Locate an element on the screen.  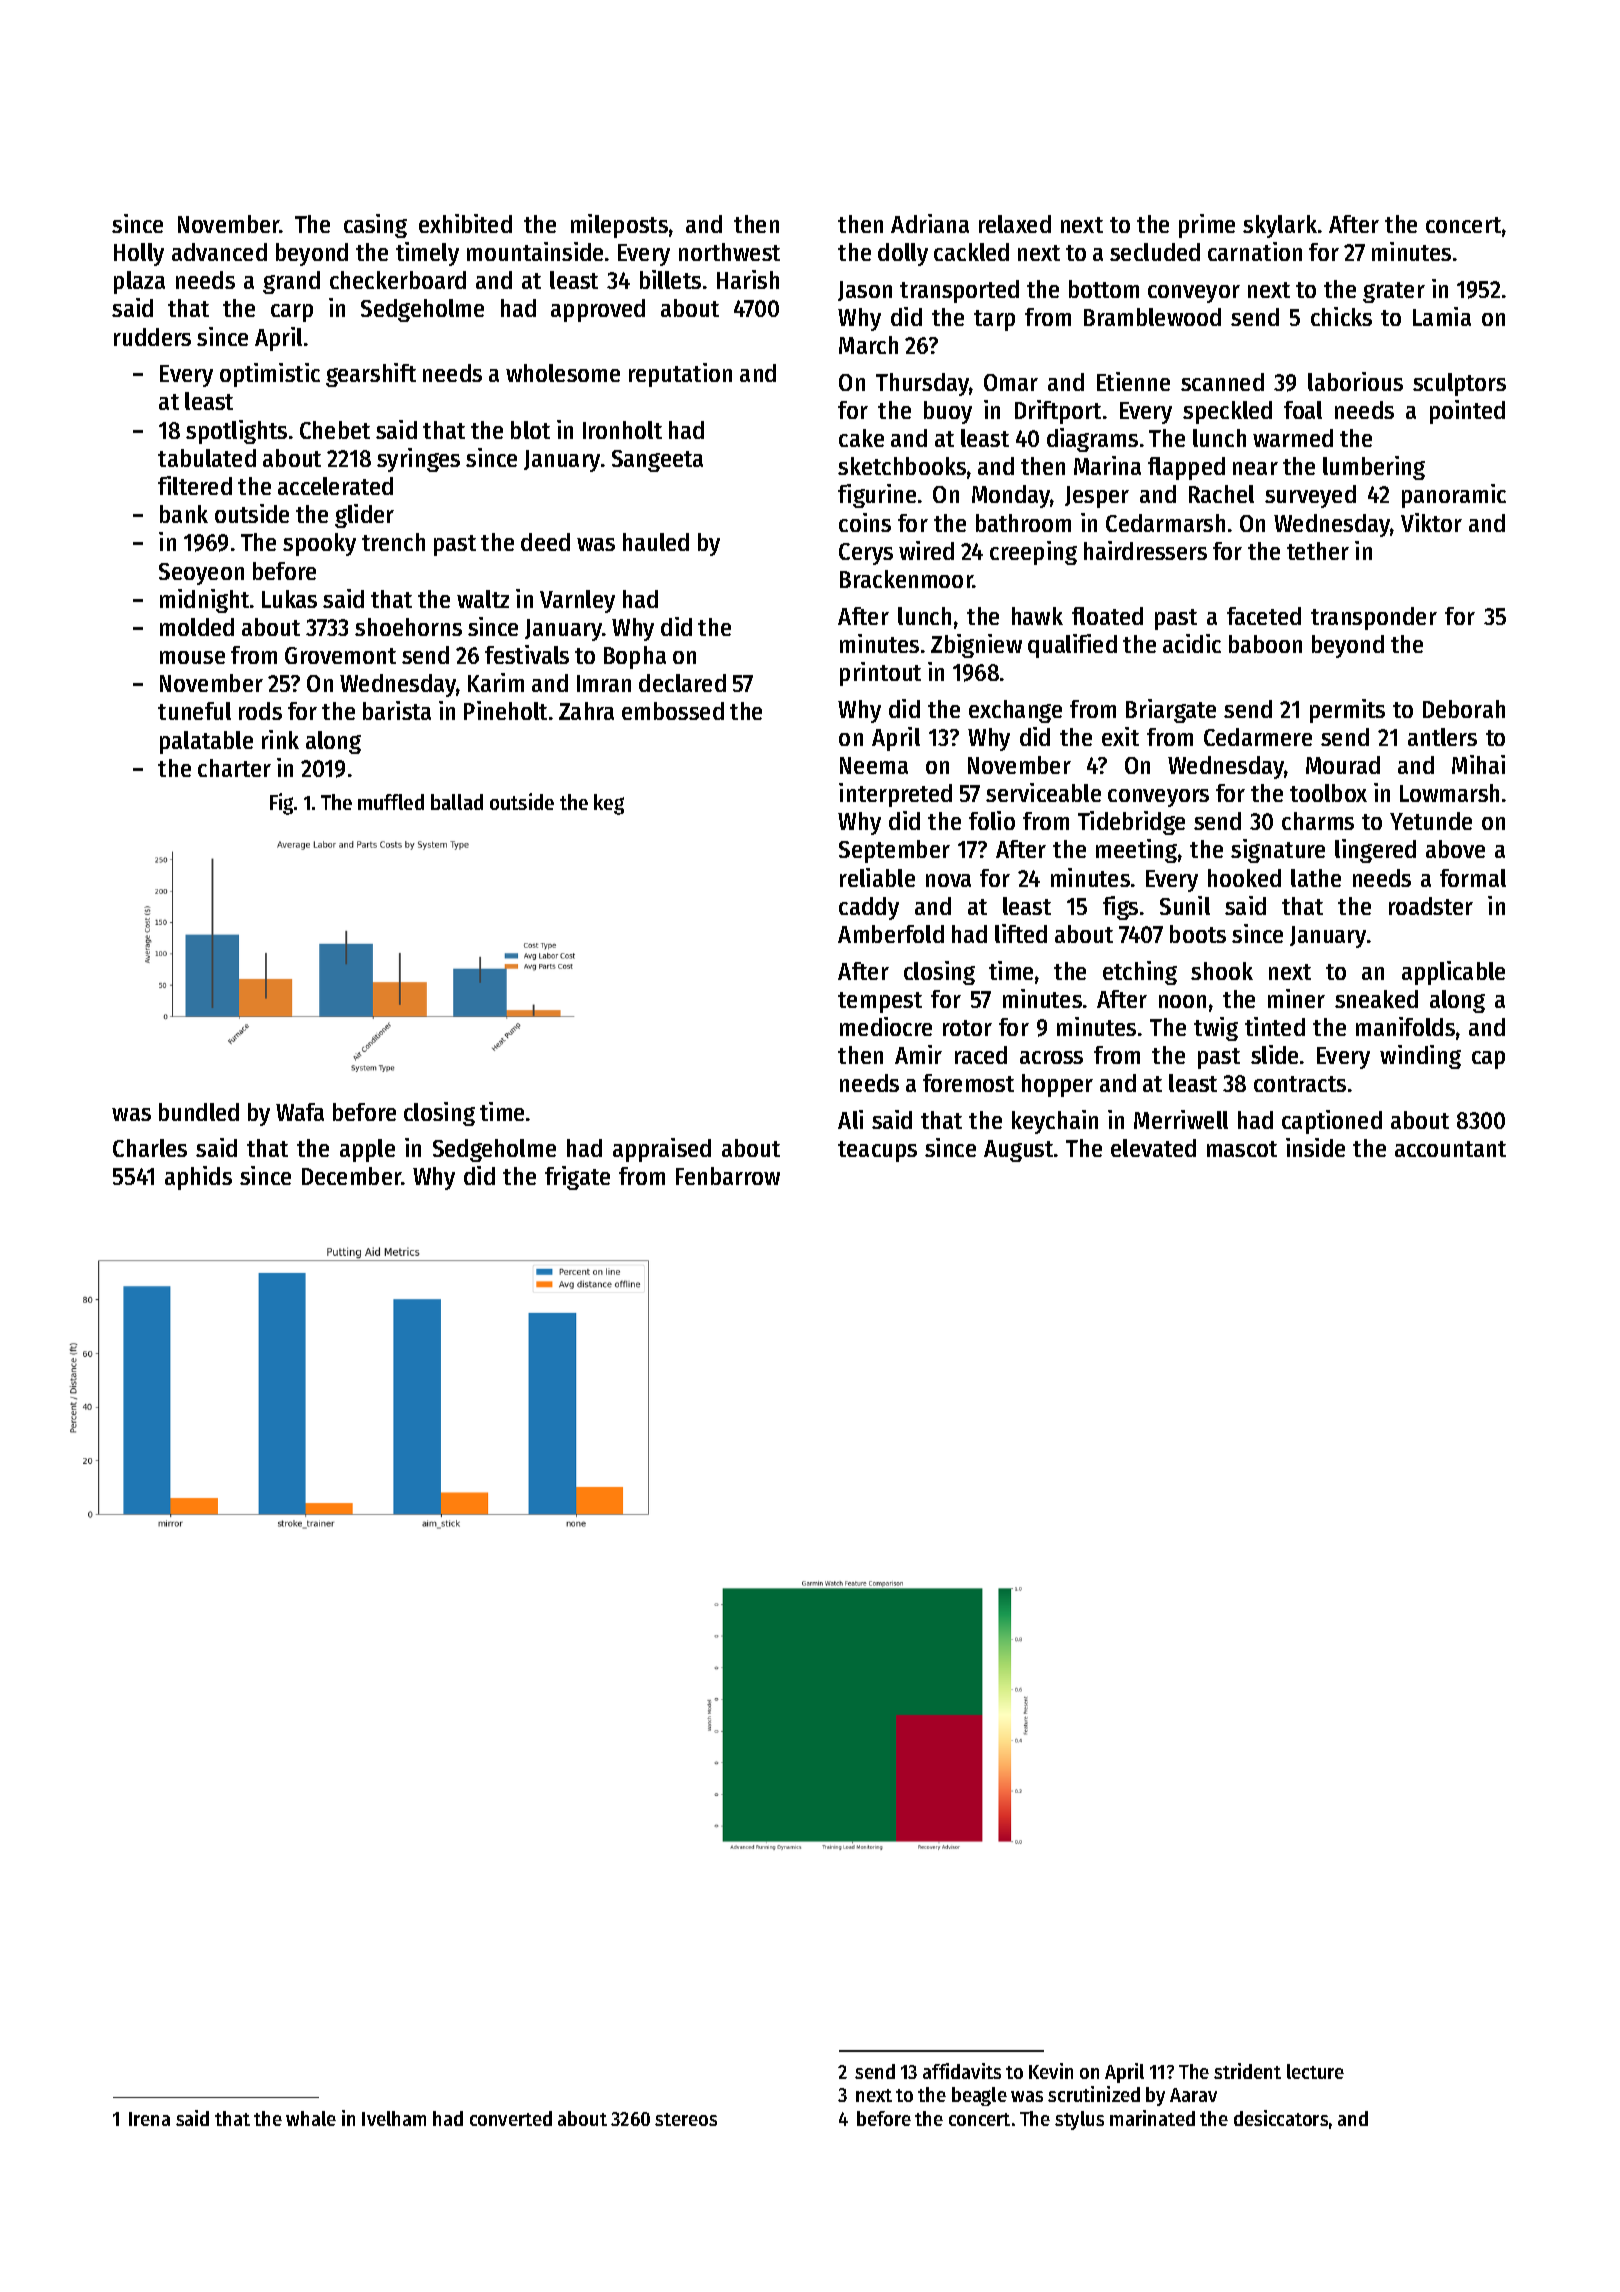
captioned is located at coordinates (1332, 1122).
